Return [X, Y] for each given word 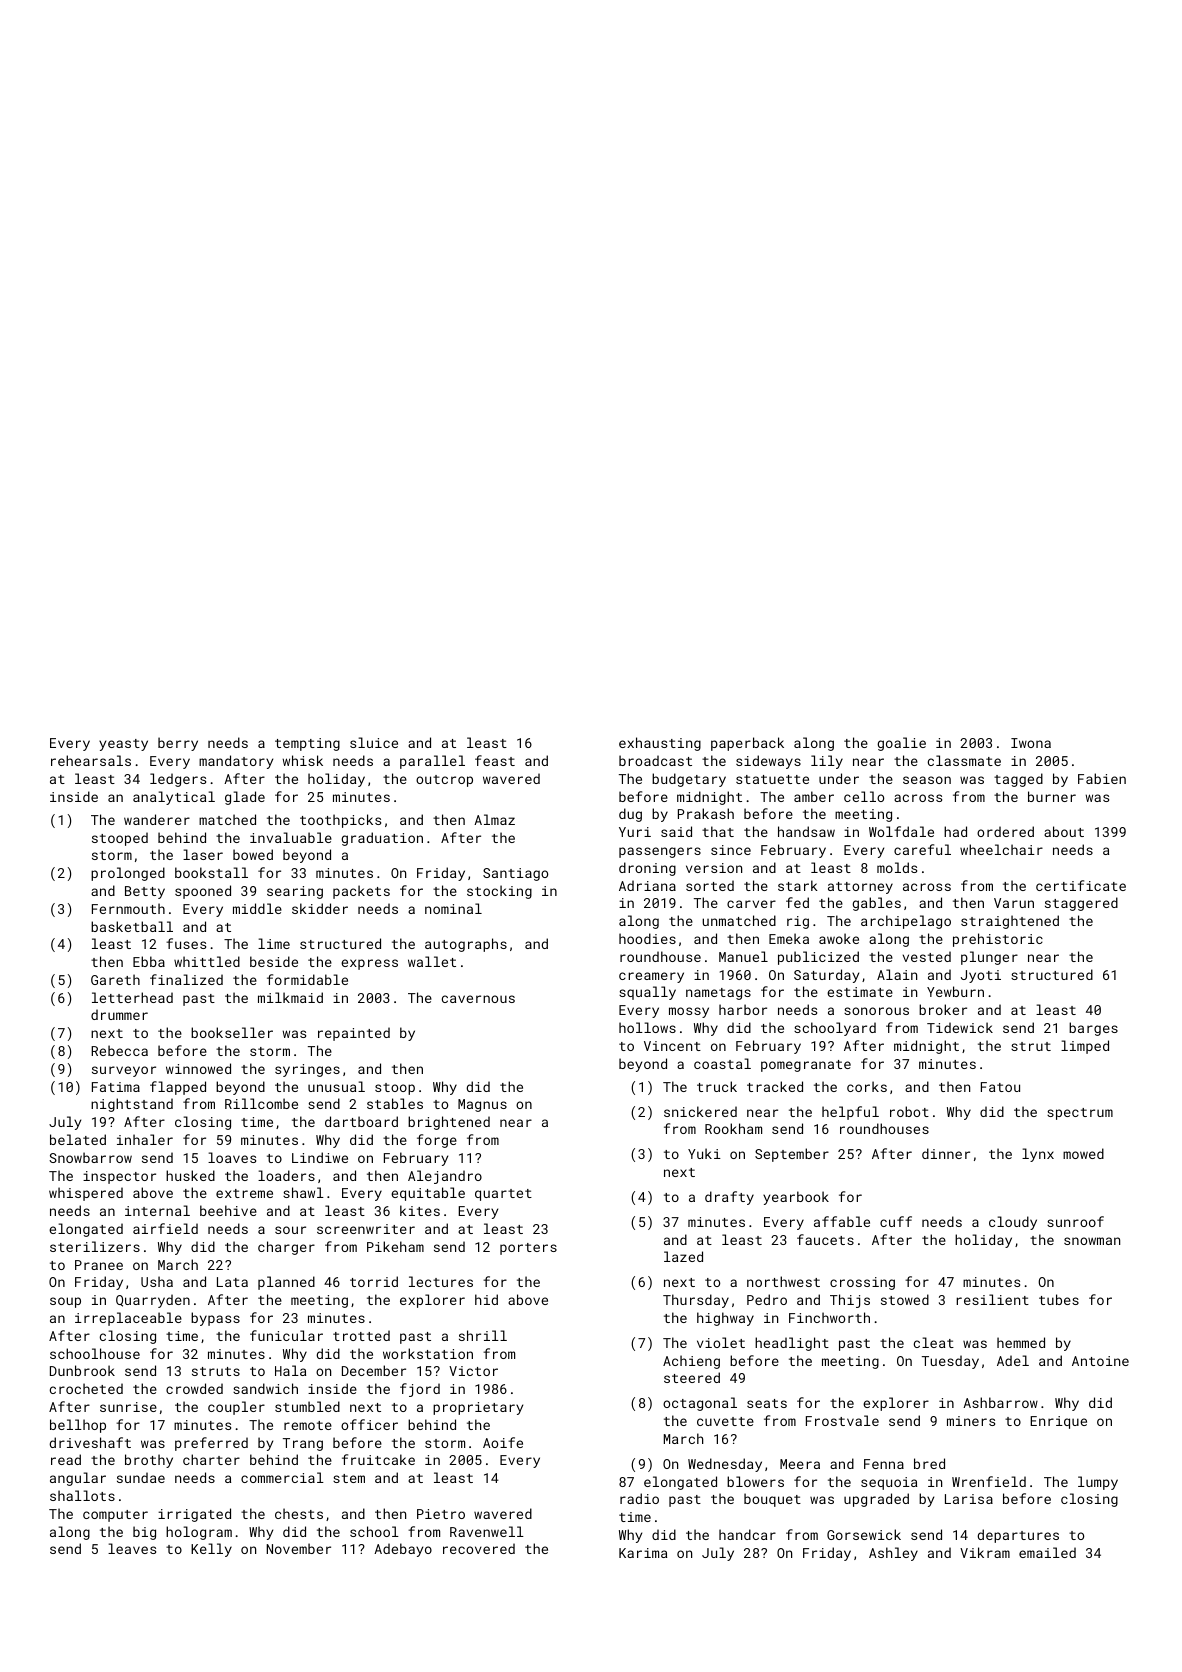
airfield [165, 1228]
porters [528, 1249]
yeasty [123, 745]
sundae [141, 1477]
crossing [862, 1283]
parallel [432, 762]
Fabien [1102, 778]
